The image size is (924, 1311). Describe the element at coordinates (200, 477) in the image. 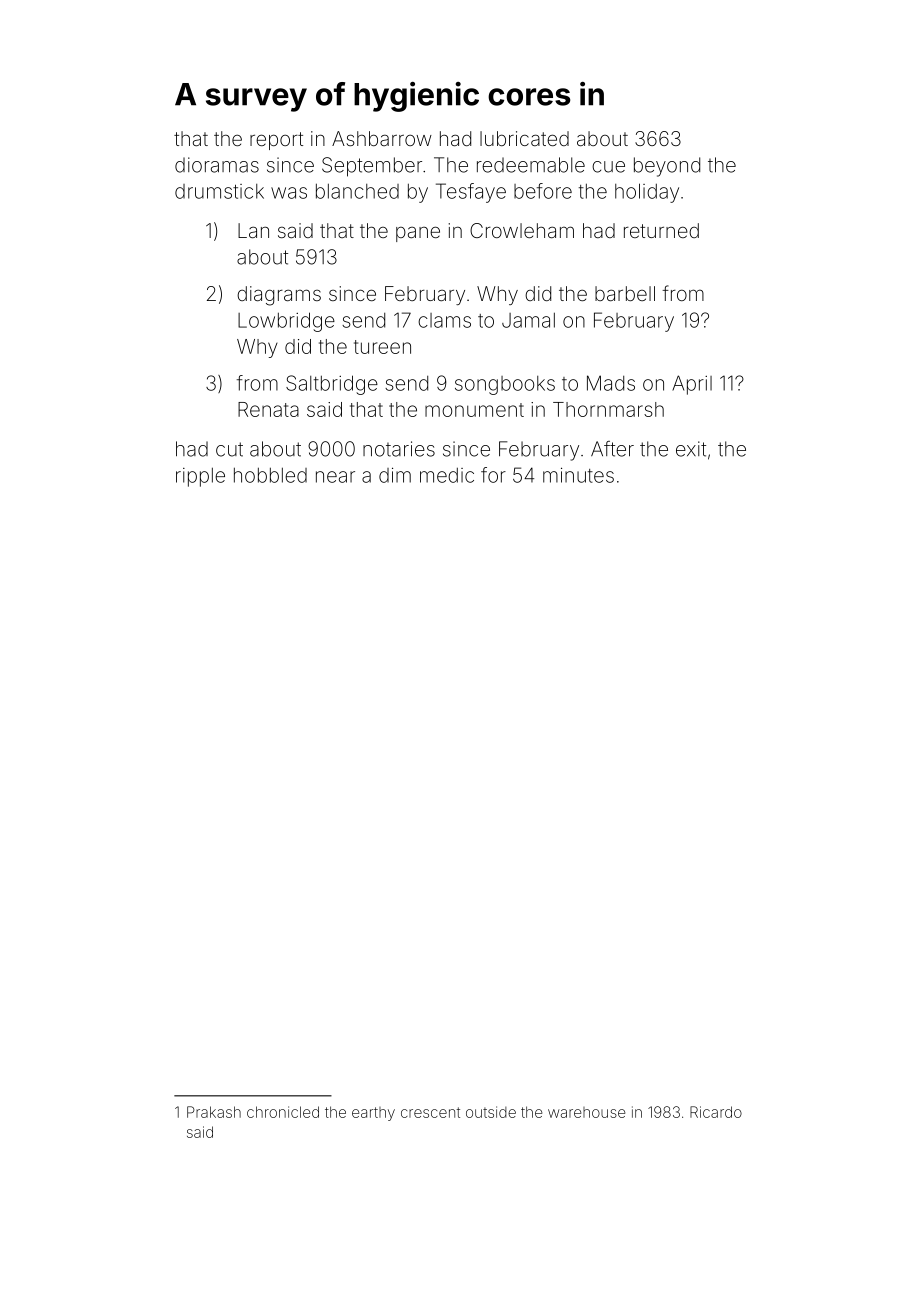

I see `ripple` at that location.
